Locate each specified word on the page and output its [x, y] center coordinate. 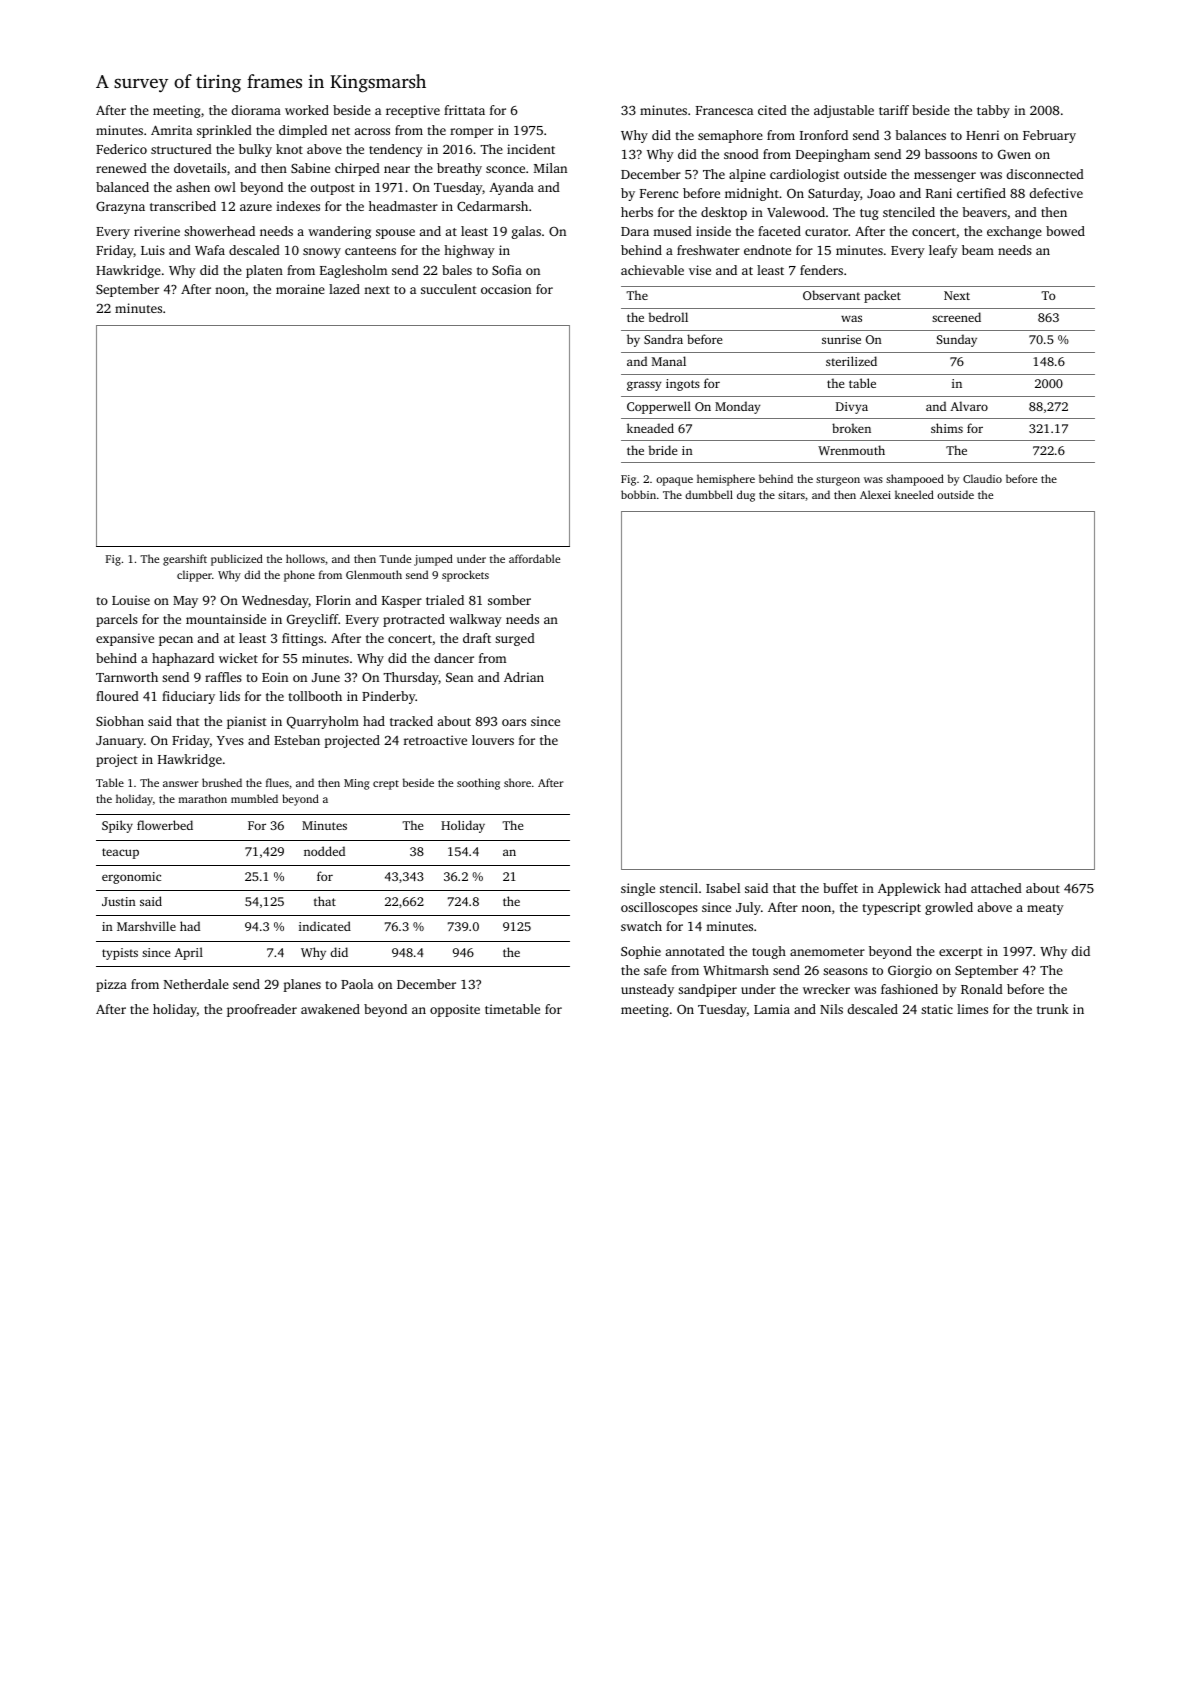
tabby [993, 111]
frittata [464, 110]
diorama [256, 110]
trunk [1053, 1009]
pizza [111, 985]
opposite [455, 1010]
